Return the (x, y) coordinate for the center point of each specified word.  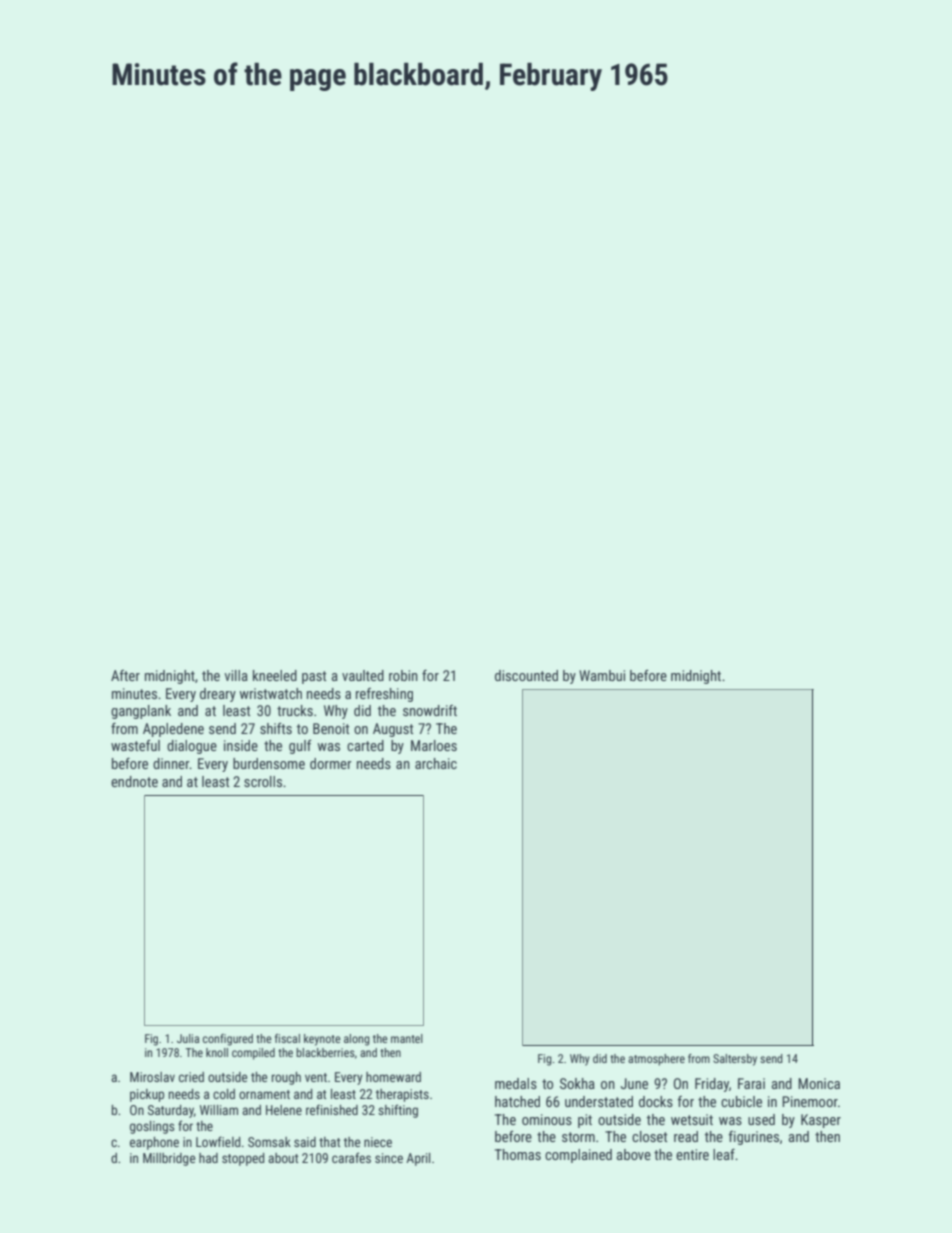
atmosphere (656, 1060)
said (305, 1142)
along (357, 1040)
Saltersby (735, 1060)
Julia (188, 1038)
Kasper (821, 1121)
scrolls (263, 781)
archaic (436, 763)
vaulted (363, 675)
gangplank (141, 712)
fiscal (287, 1038)
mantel (407, 1038)
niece (378, 1142)
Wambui (602, 675)
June (634, 1083)
